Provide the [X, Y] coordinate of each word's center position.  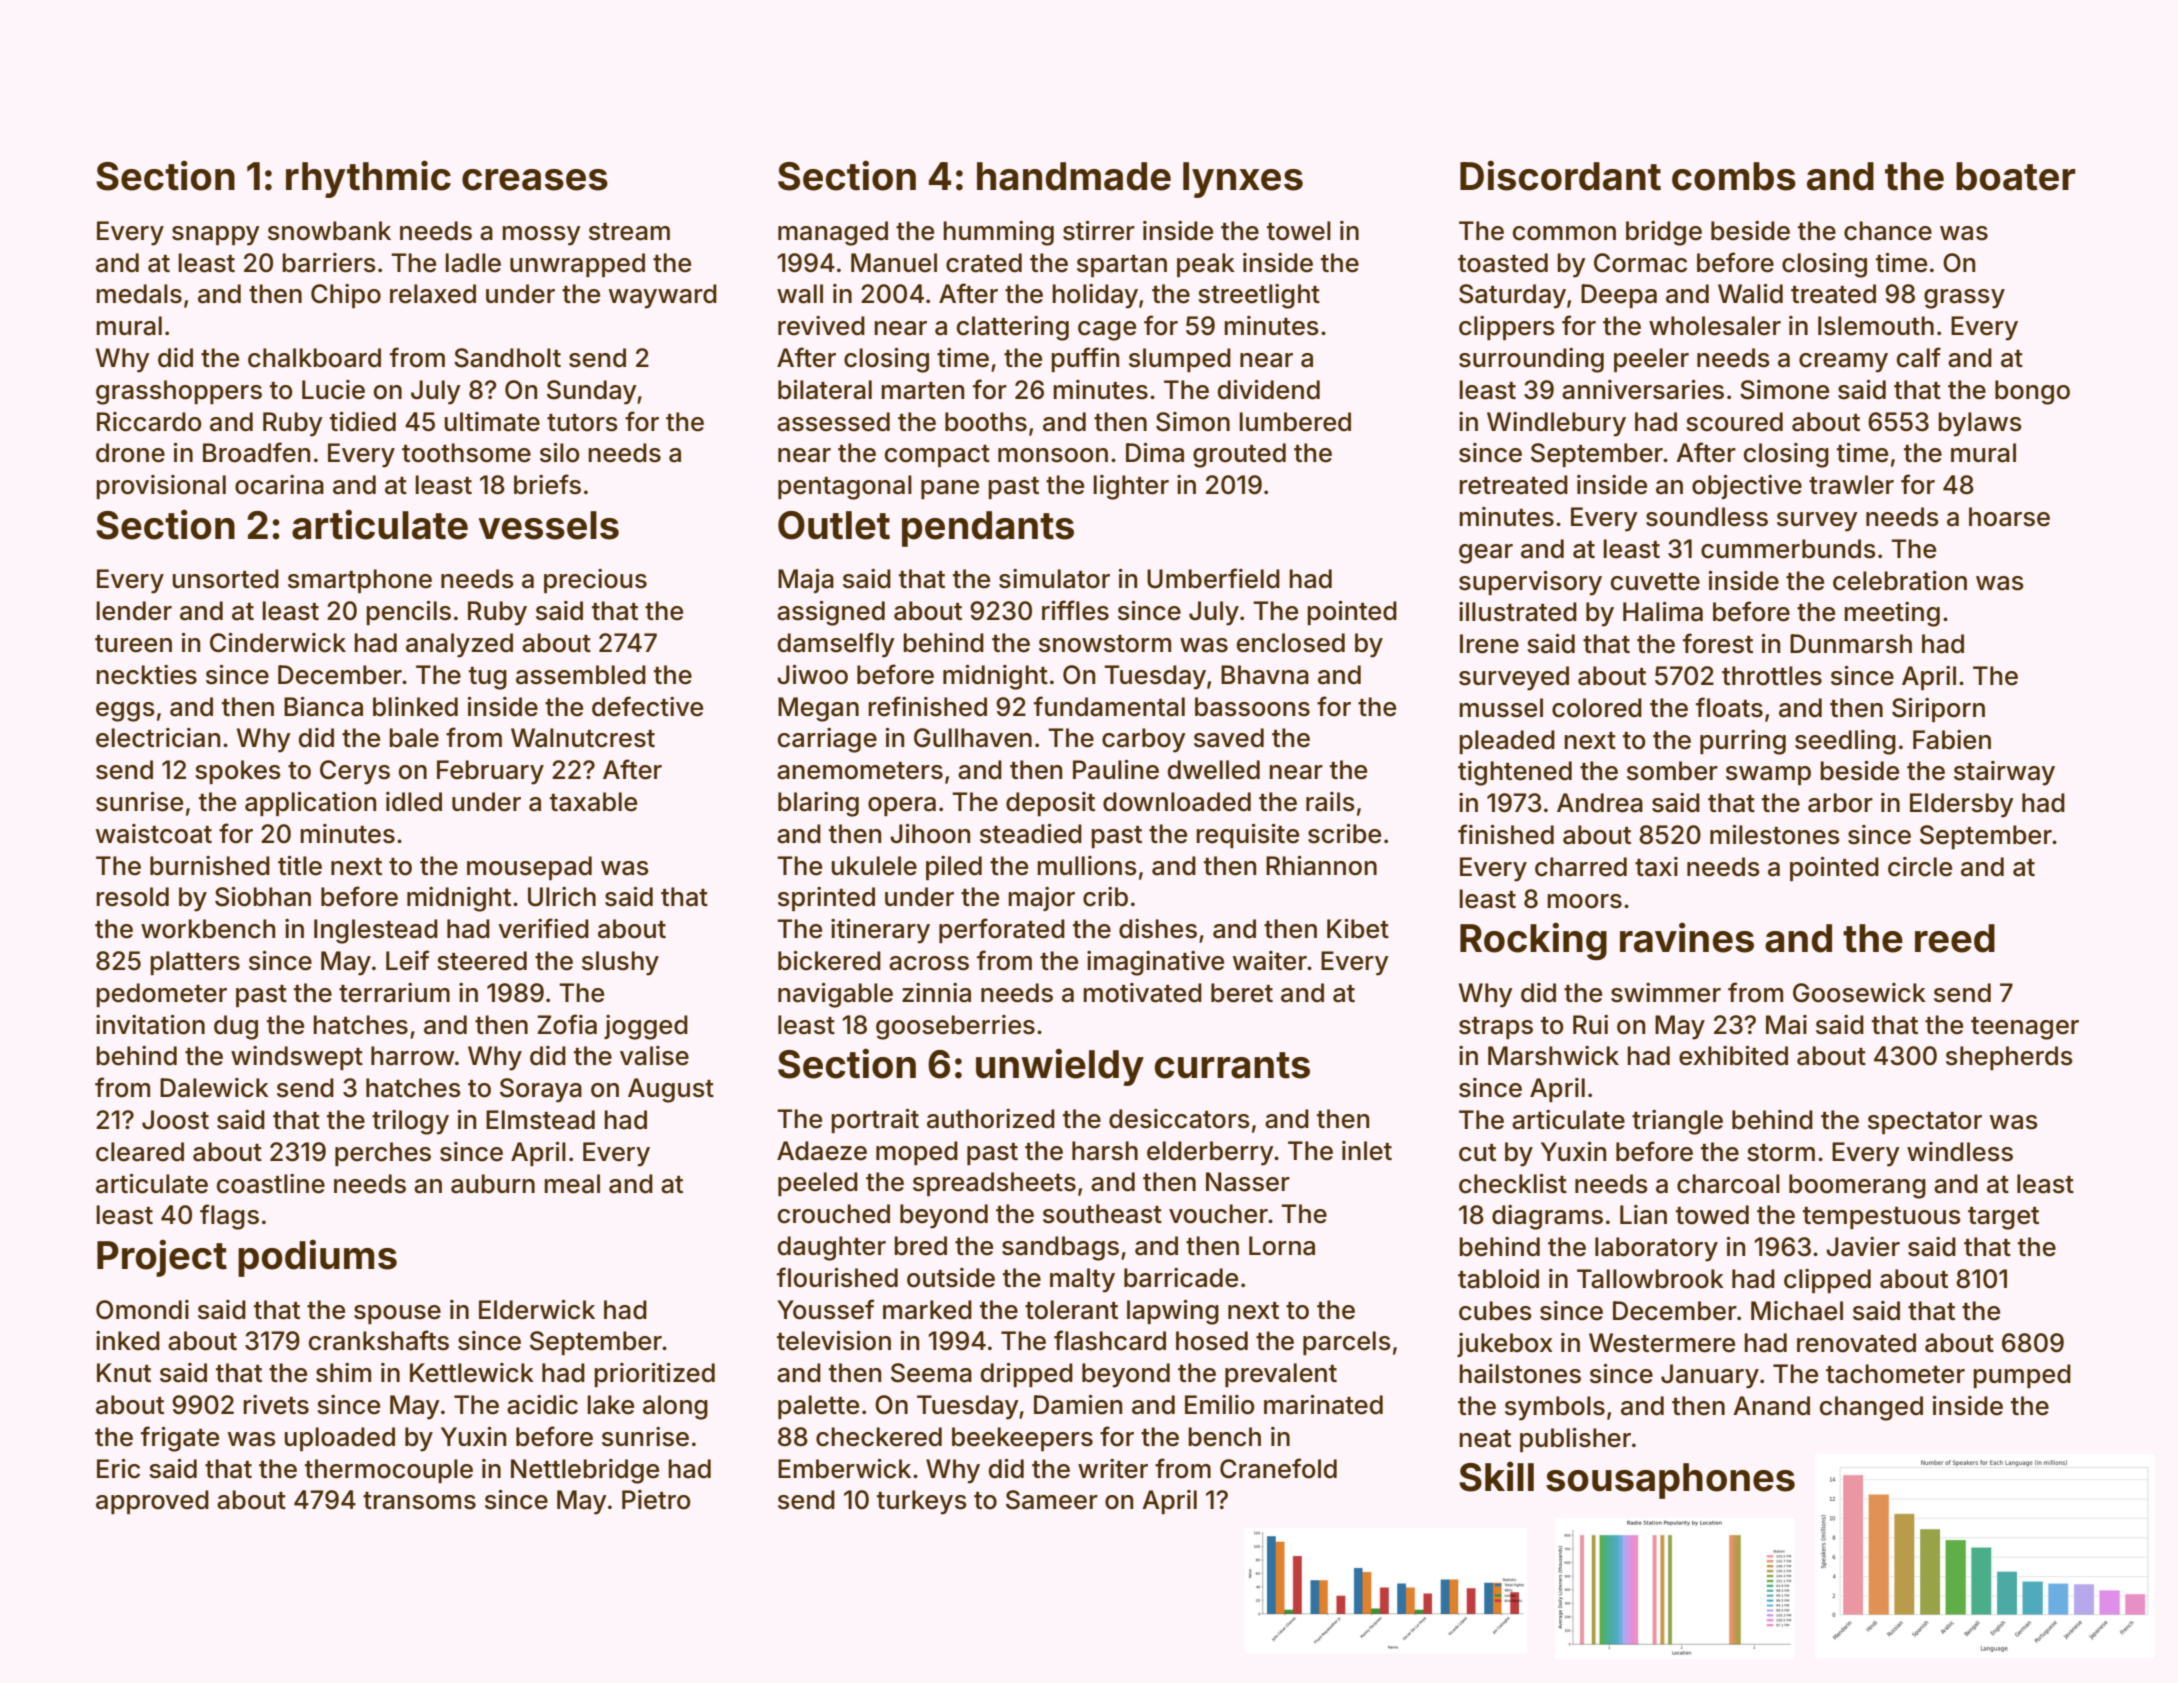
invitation [150, 1025]
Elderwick [537, 1310]
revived [821, 326]
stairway [2004, 773]
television [834, 1341]
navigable [835, 995]
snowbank [329, 231]
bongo [2032, 392]
